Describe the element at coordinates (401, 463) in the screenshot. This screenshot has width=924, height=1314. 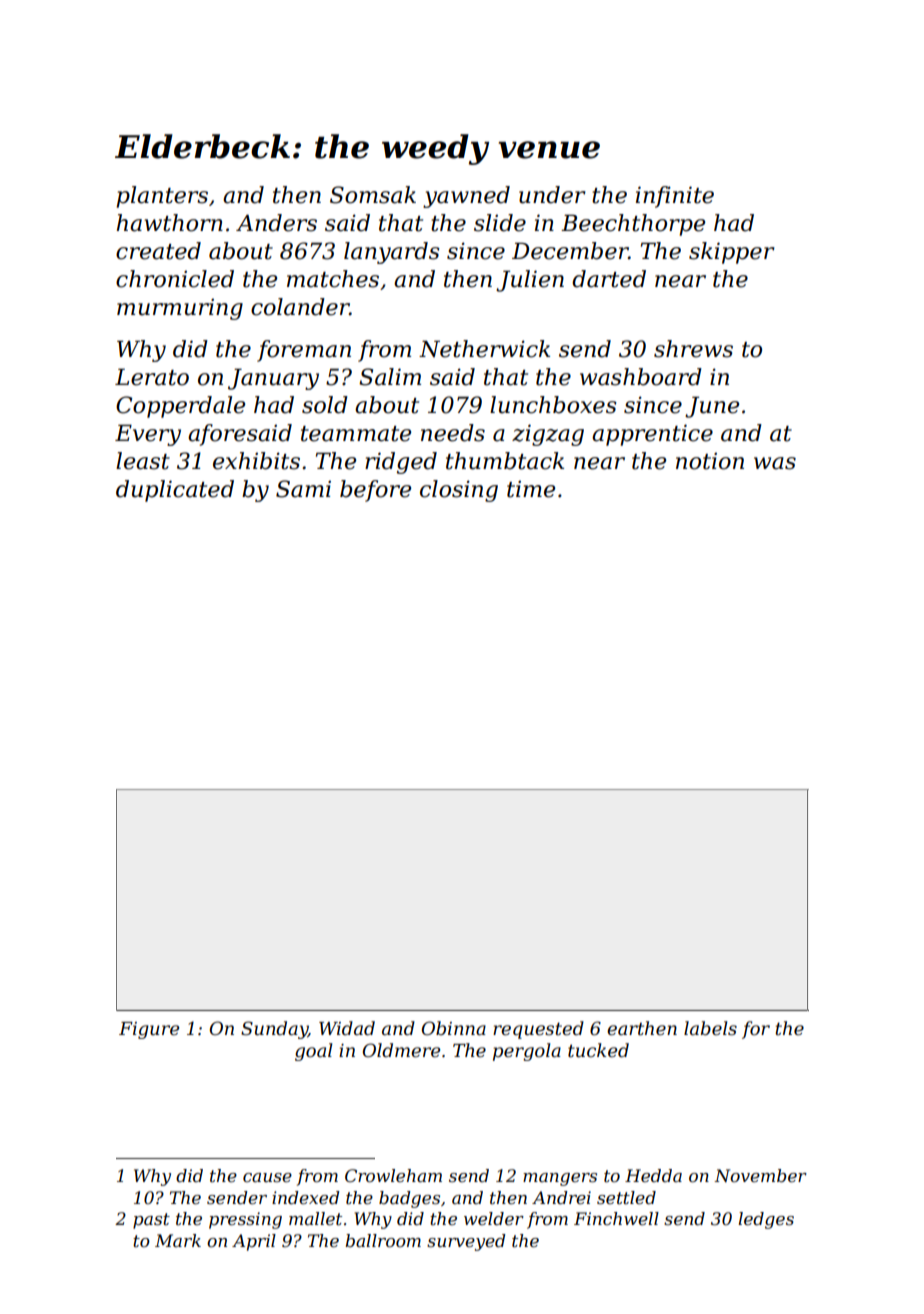
I see `ridged` at that location.
